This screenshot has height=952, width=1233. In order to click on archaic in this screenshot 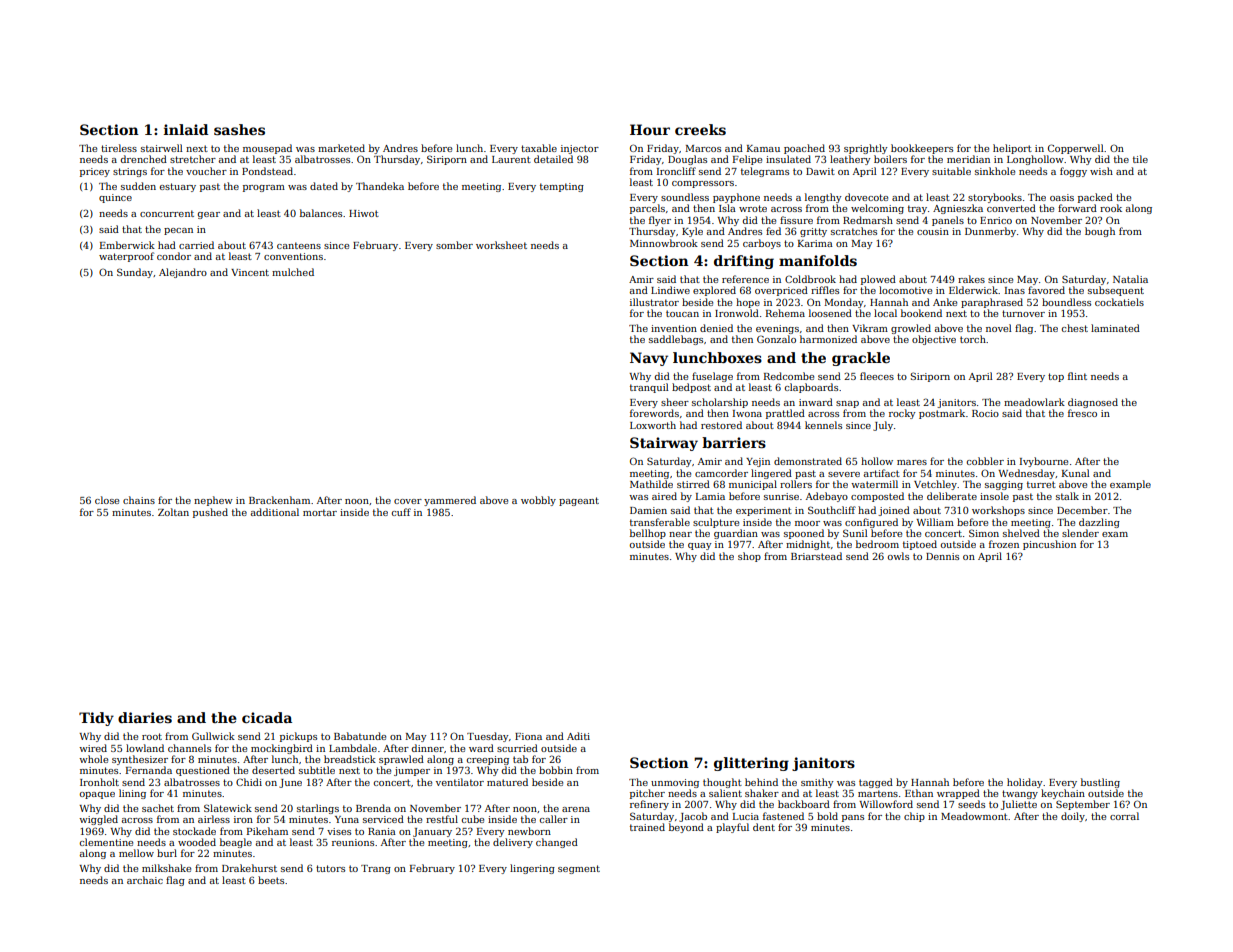, I will do `click(145, 880)`.
